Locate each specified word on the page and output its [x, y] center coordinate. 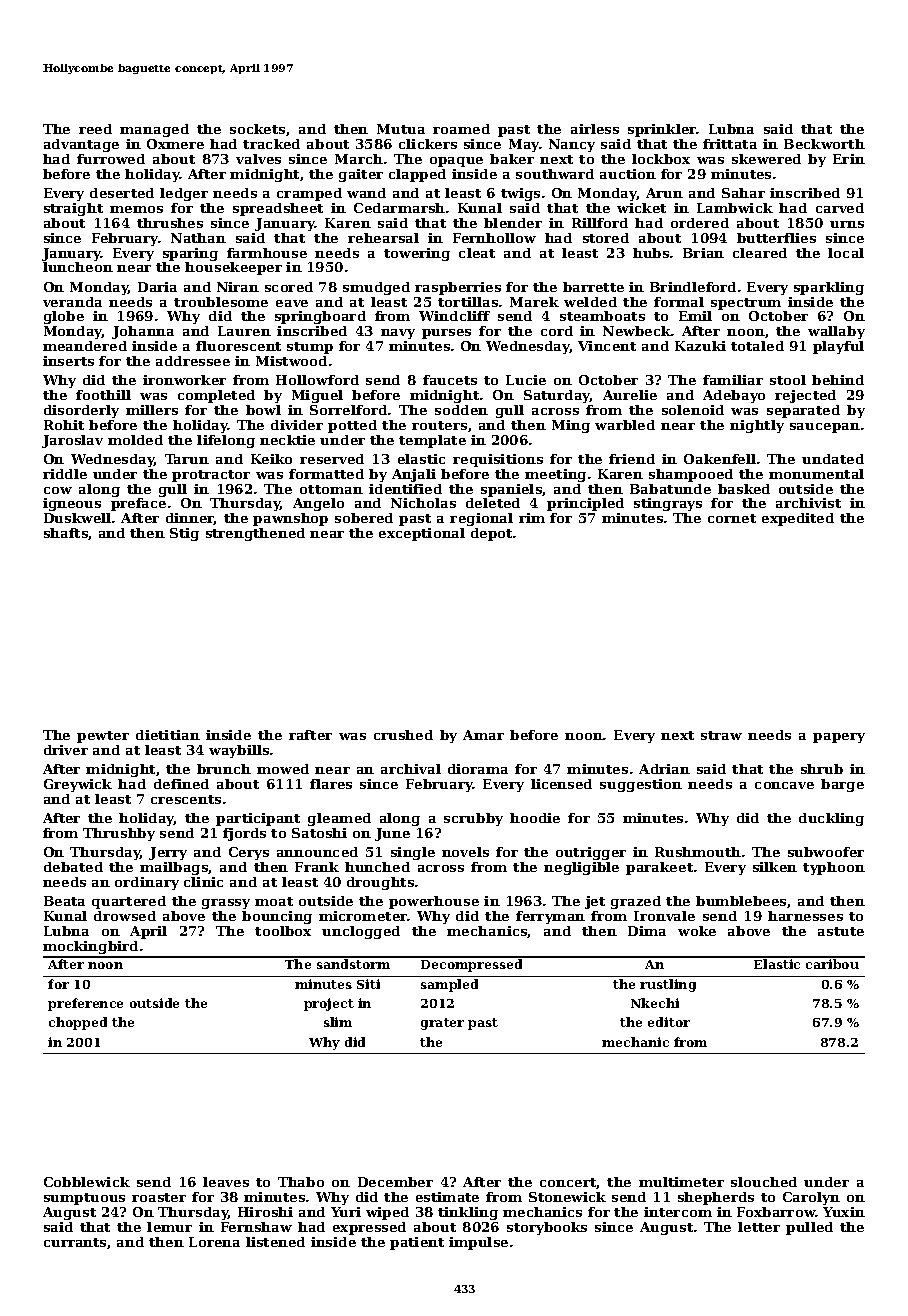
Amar [483, 735]
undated [833, 459]
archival [411, 769]
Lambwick [735, 208]
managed [154, 130]
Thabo [301, 1182]
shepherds [716, 1198]
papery [839, 738]
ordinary [147, 883]
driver [66, 750]
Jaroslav [72, 441]
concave [784, 785]
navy [398, 334]
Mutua [401, 129]
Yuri [346, 1212]
